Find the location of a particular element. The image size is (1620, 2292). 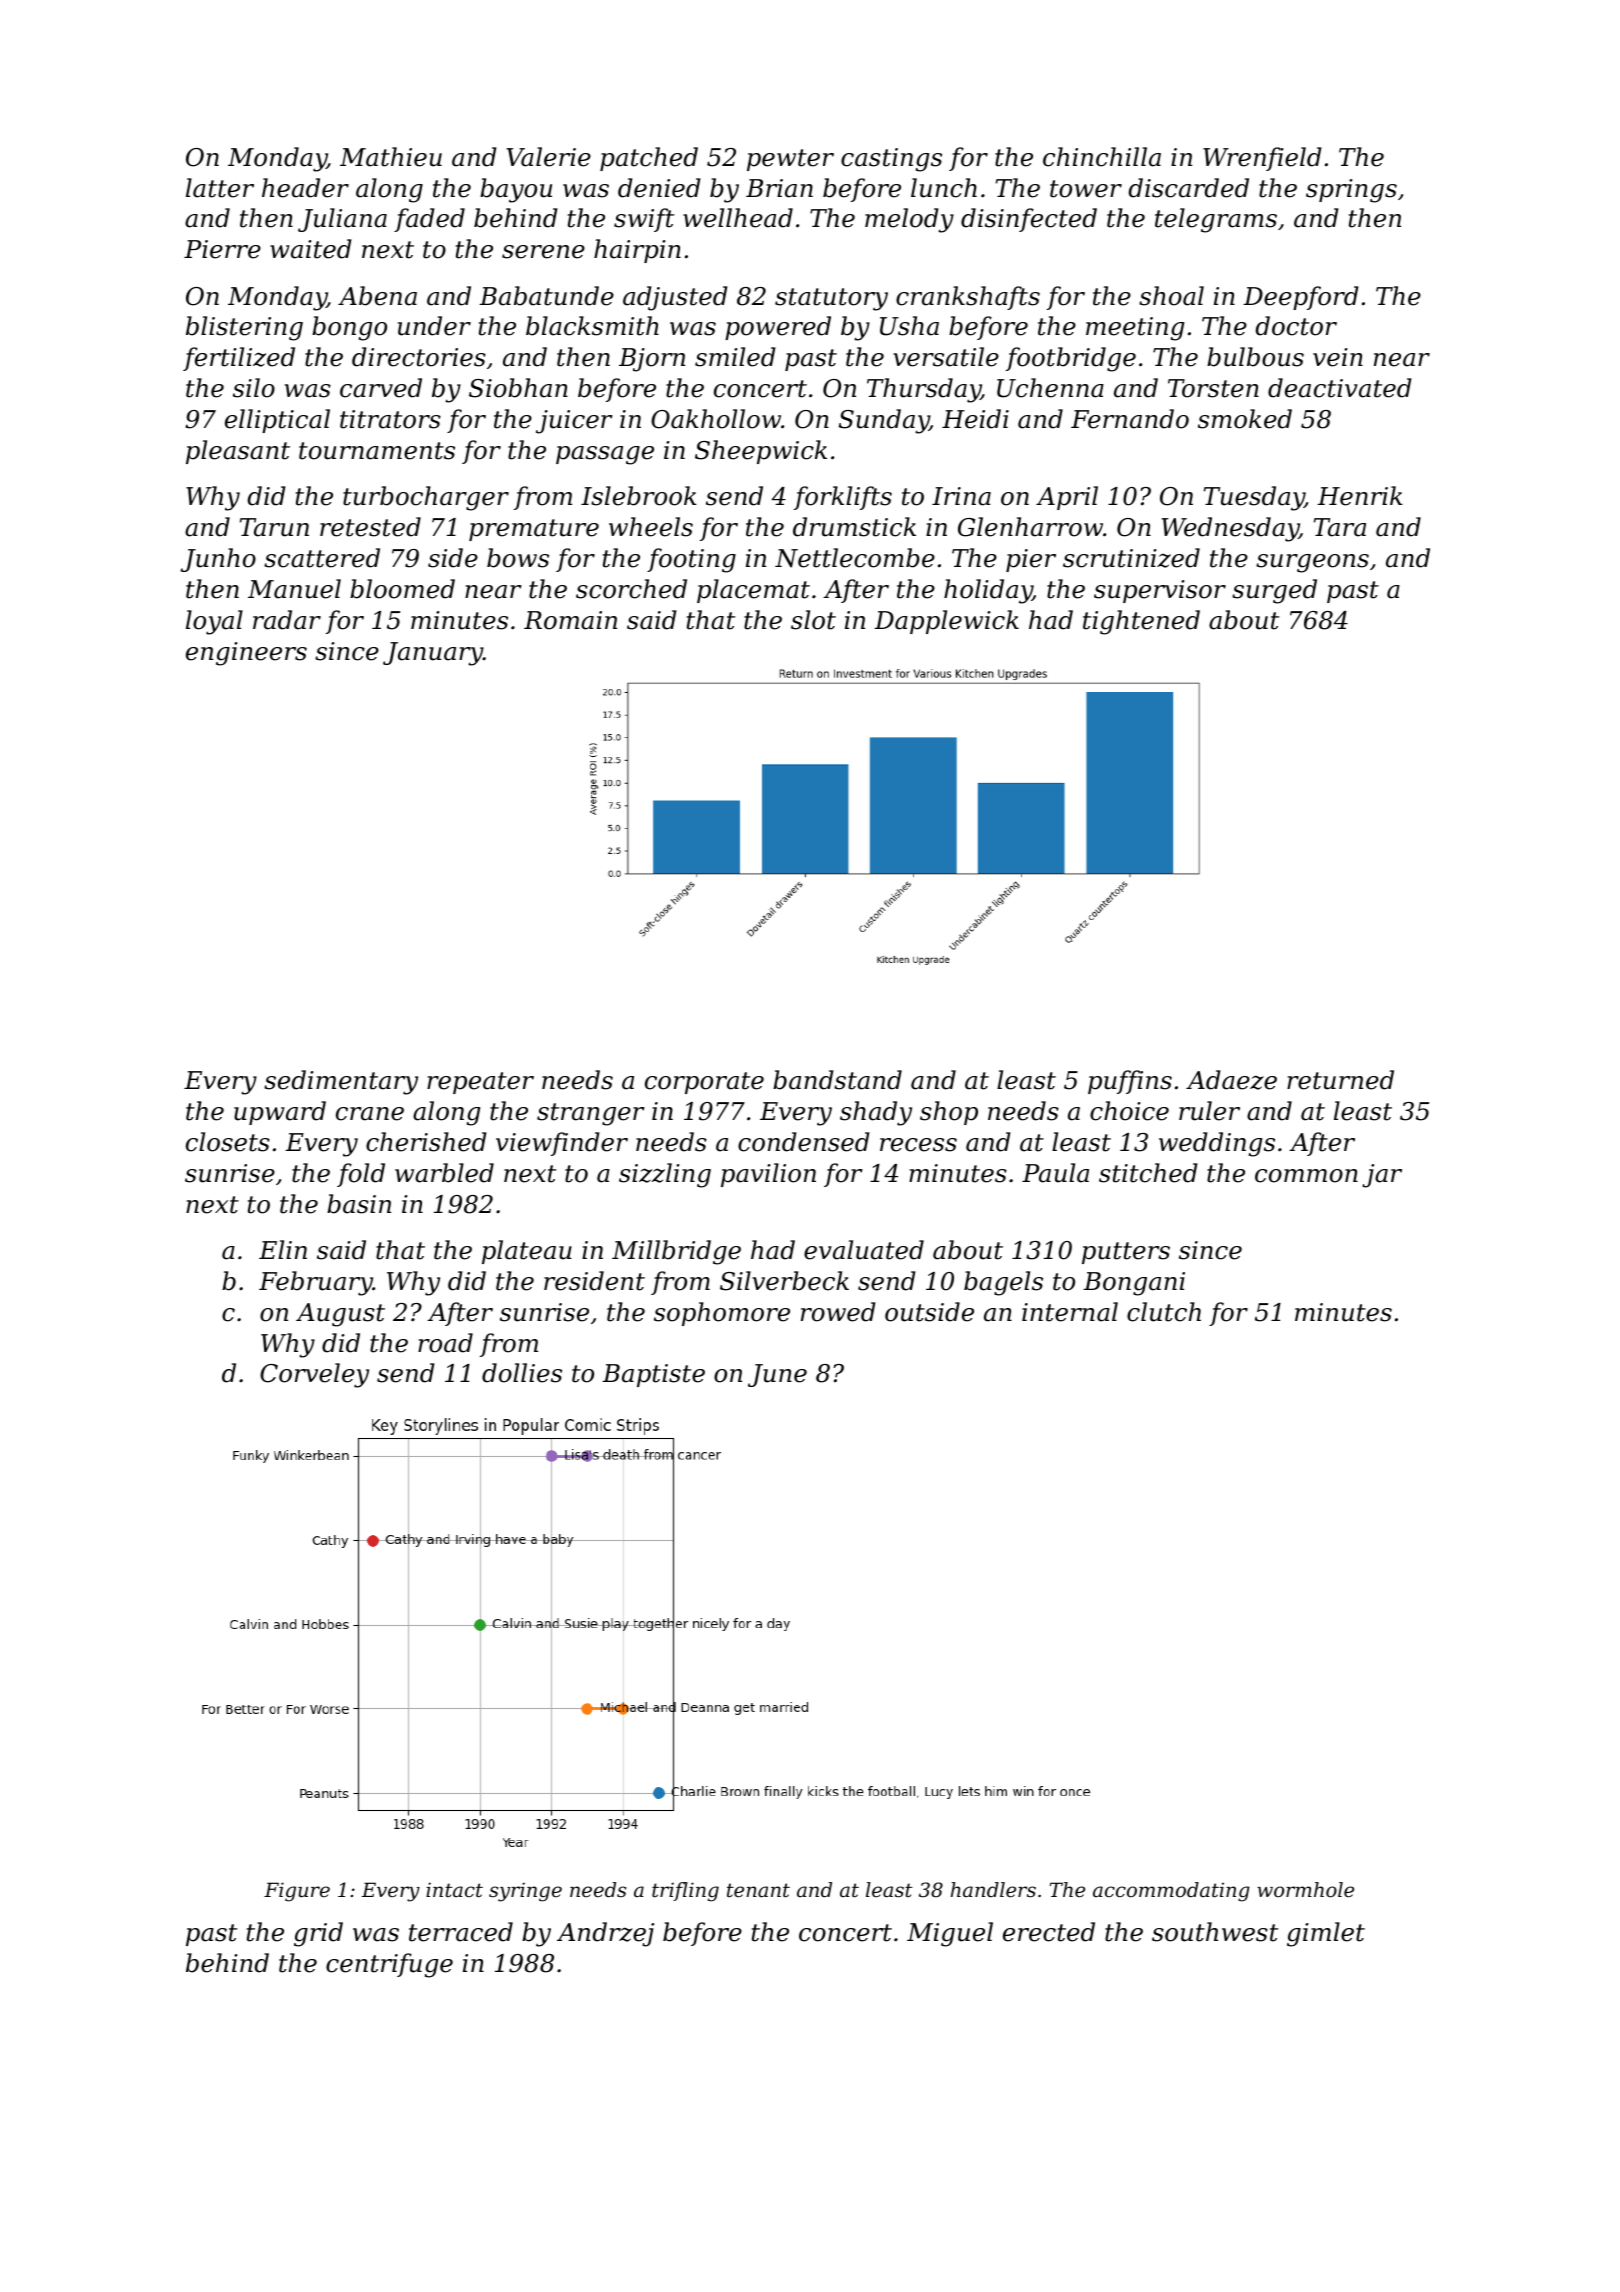

sedimentary is located at coordinates (341, 1082).
